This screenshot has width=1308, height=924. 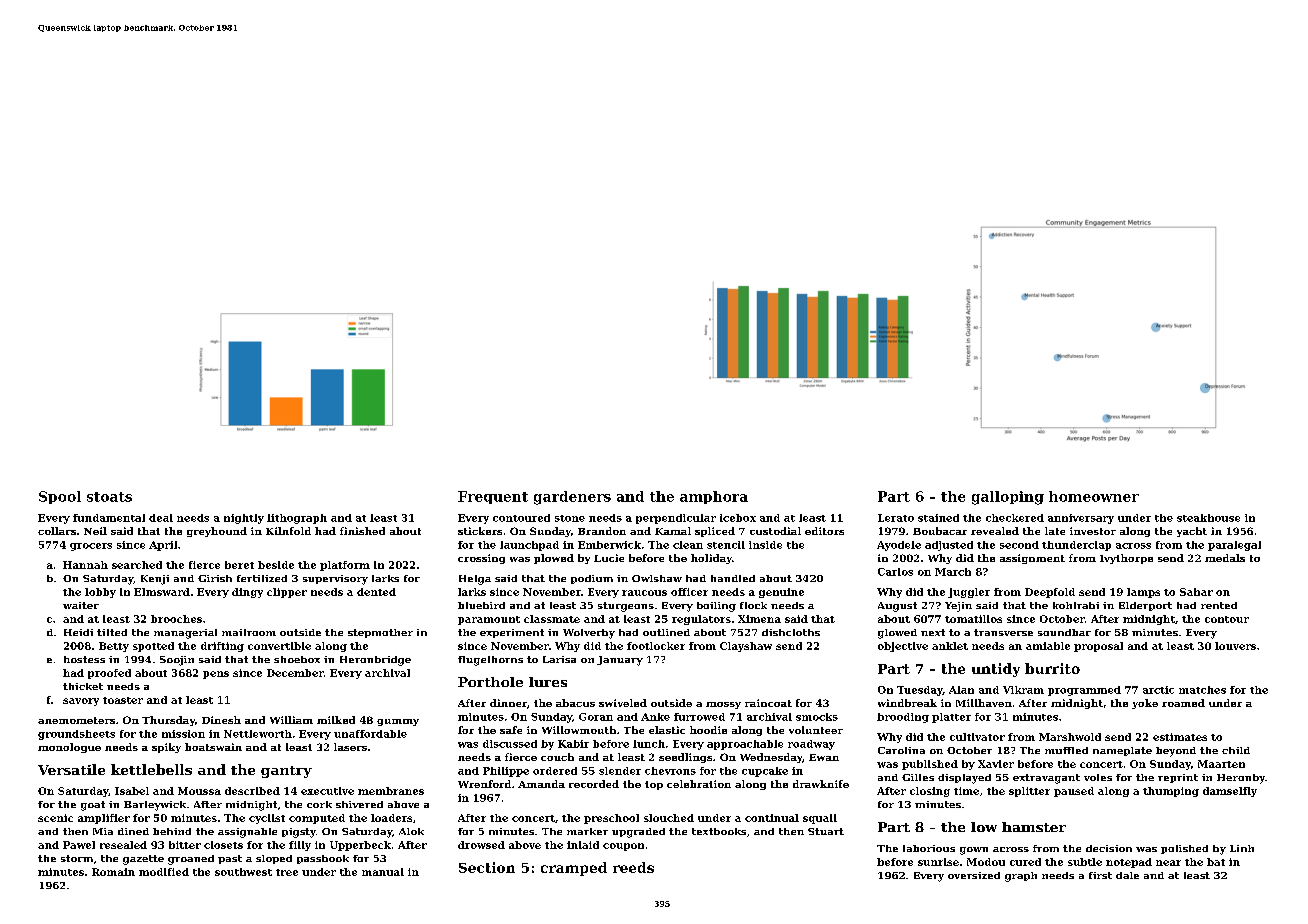 What do you see at coordinates (930, 792) in the screenshot?
I see `closing` at bounding box center [930, 792].
